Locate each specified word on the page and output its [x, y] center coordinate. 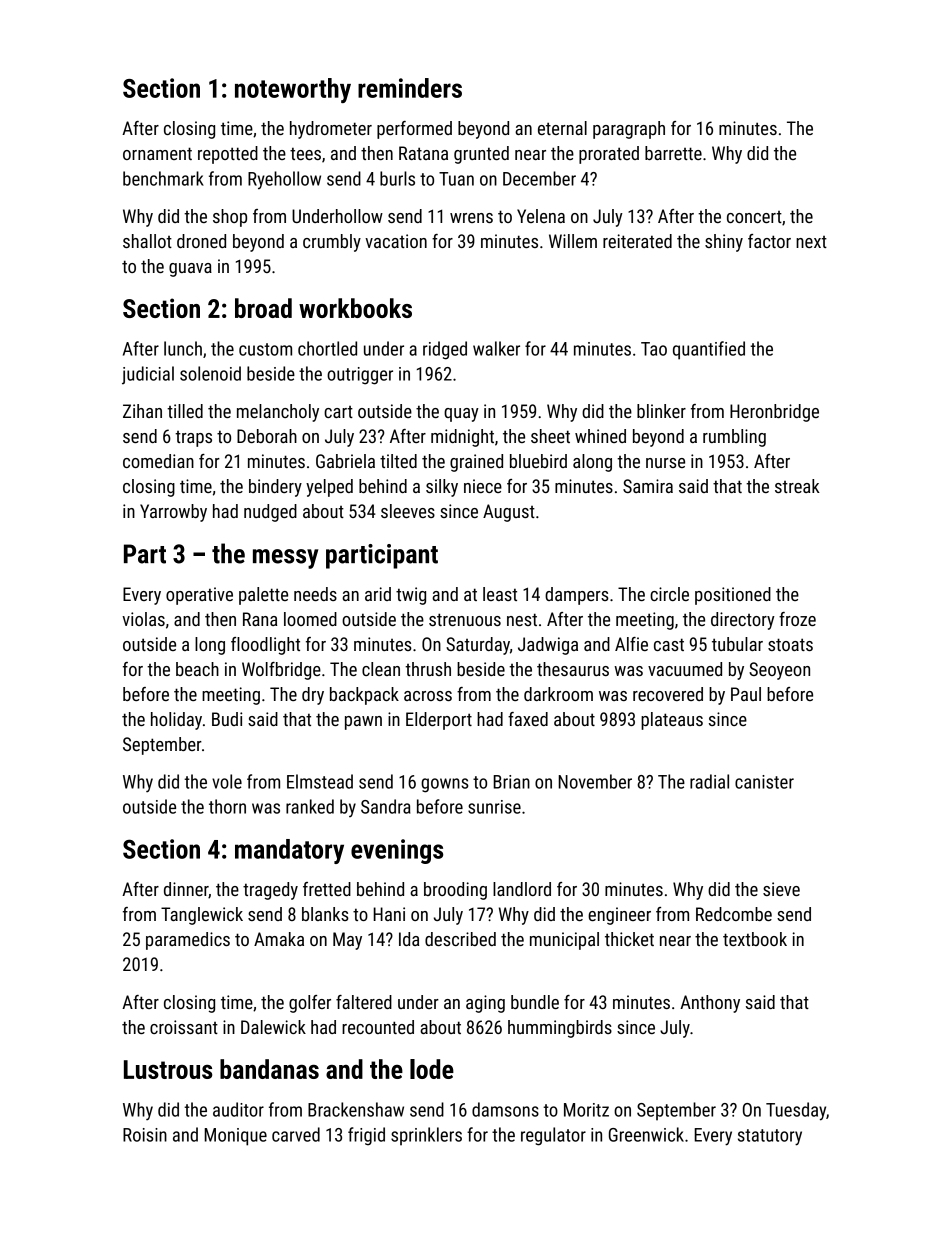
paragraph [629, 130]
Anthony [710, 1004]
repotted [228, 155]
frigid [366, 1136]
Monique [235, 1137]
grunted [481, 155]
